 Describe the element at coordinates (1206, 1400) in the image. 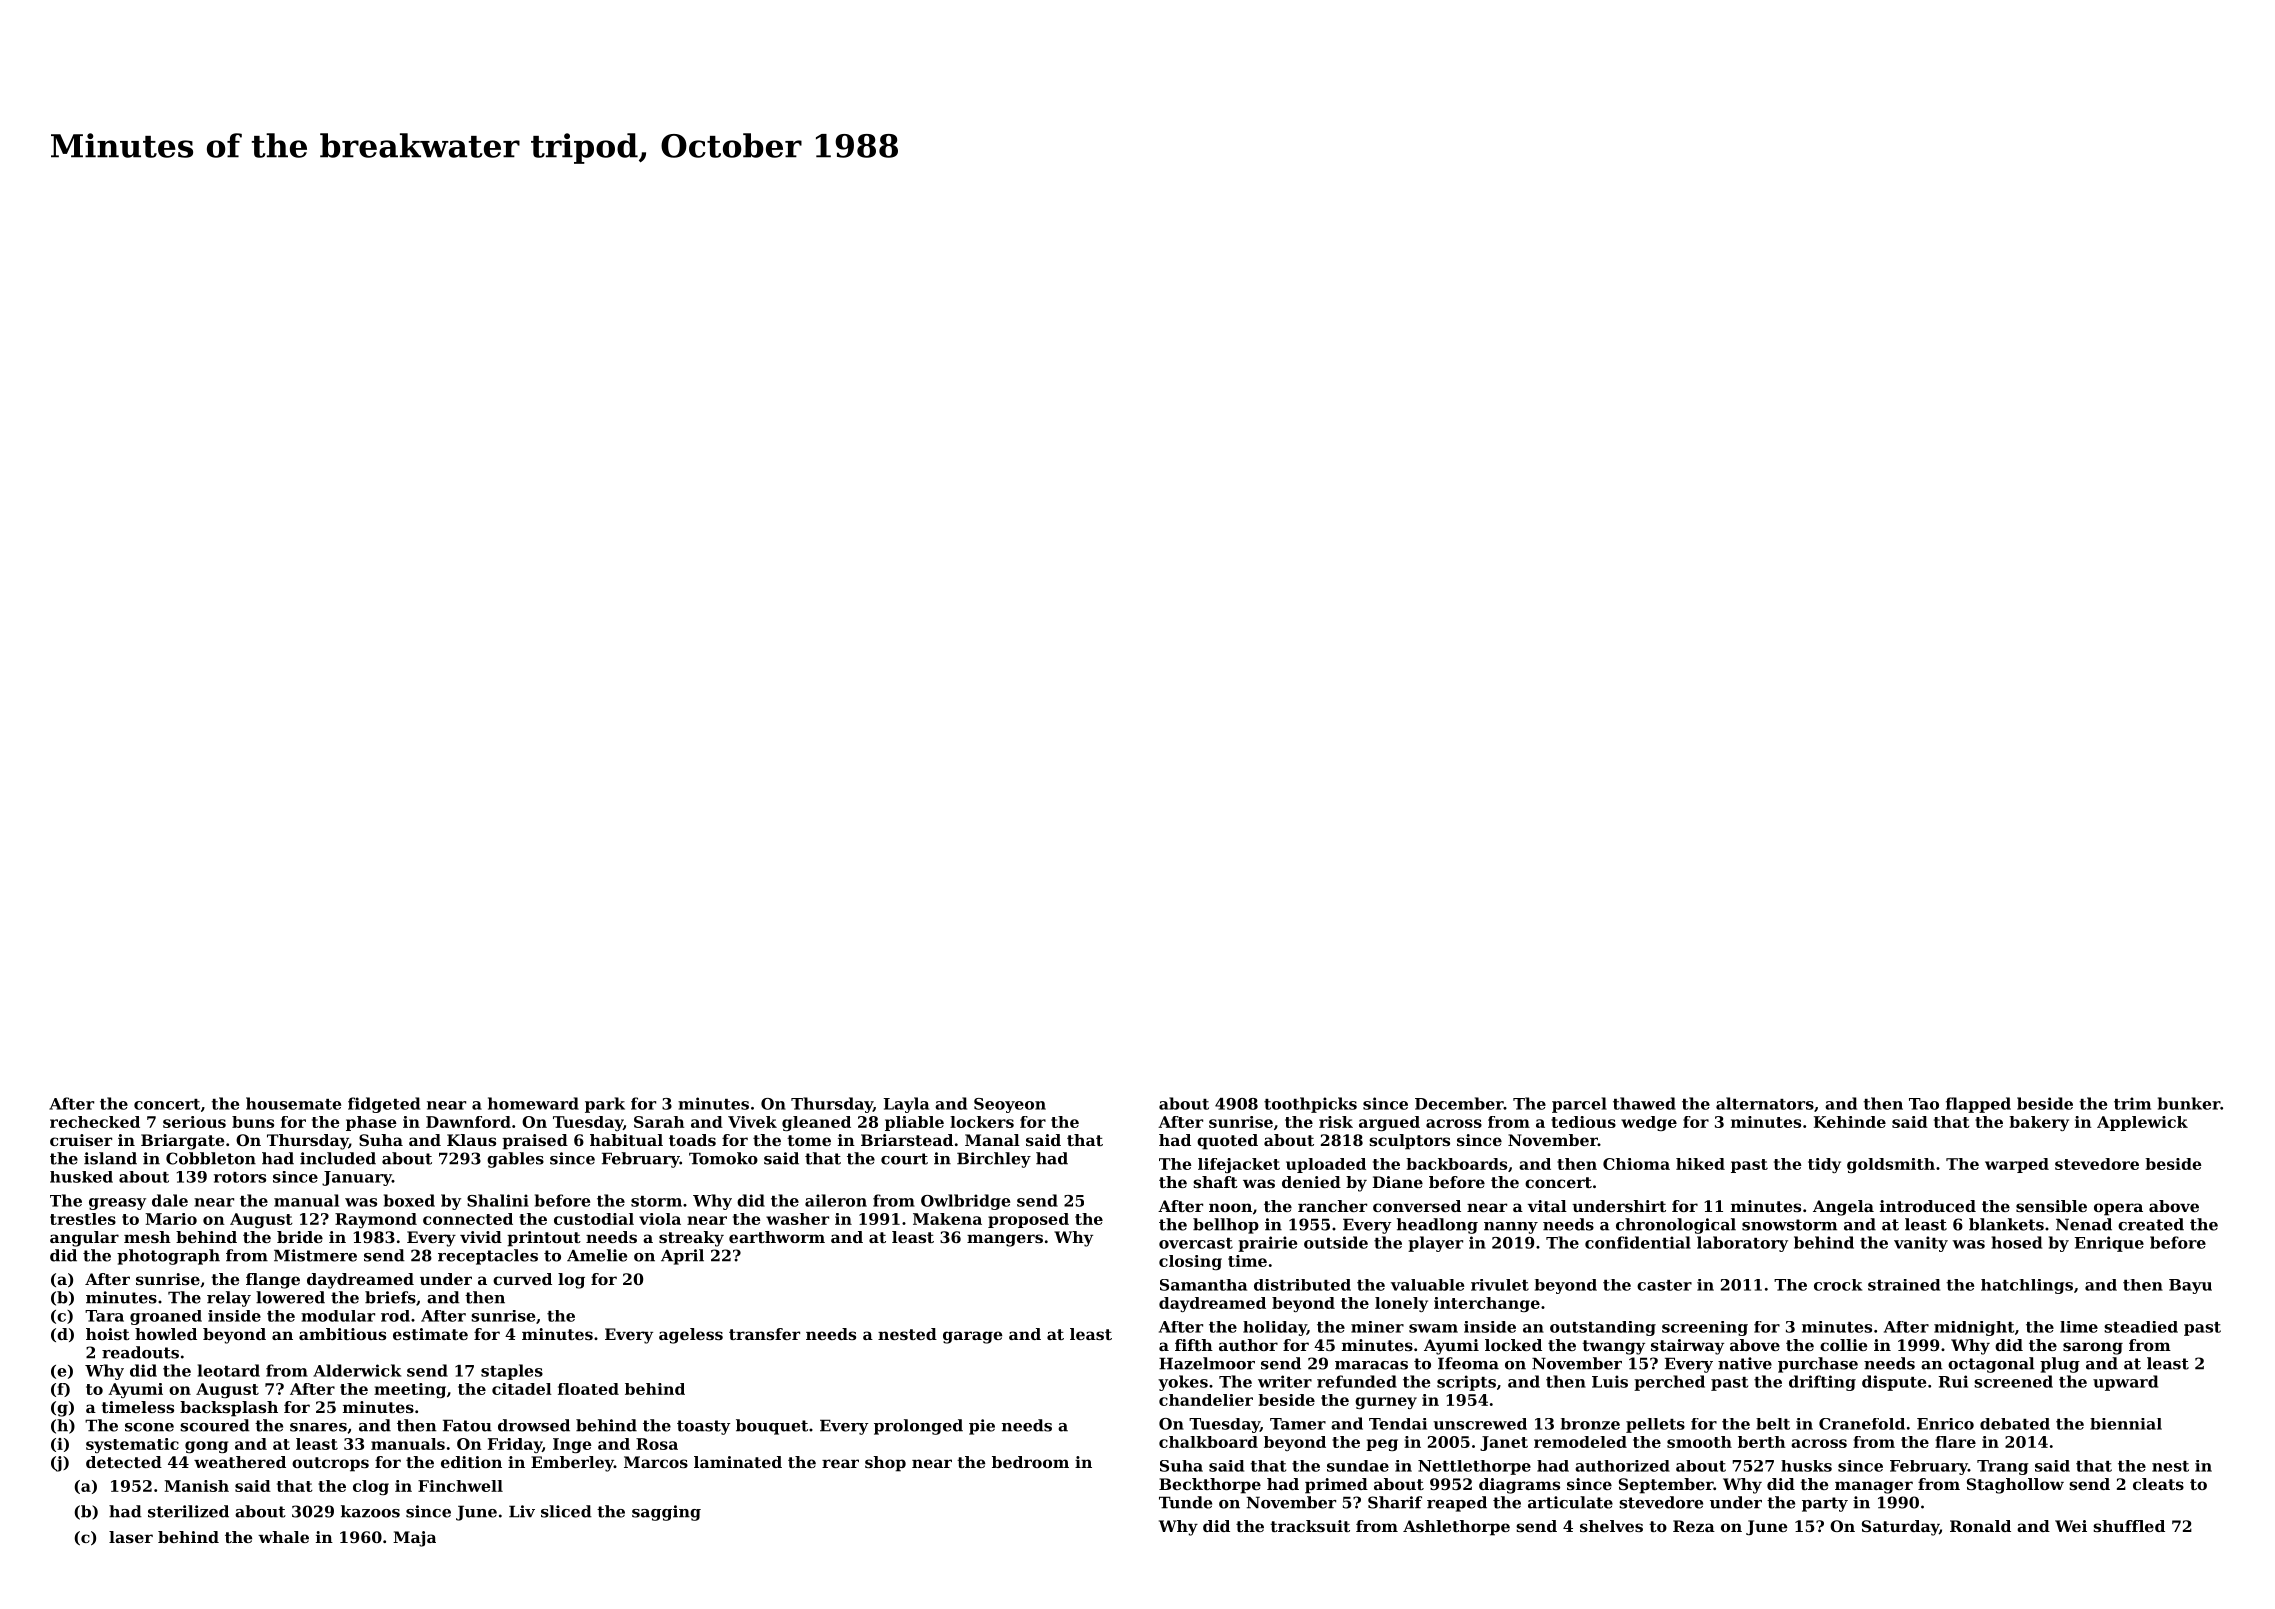

I see `chandelier` at that location.
